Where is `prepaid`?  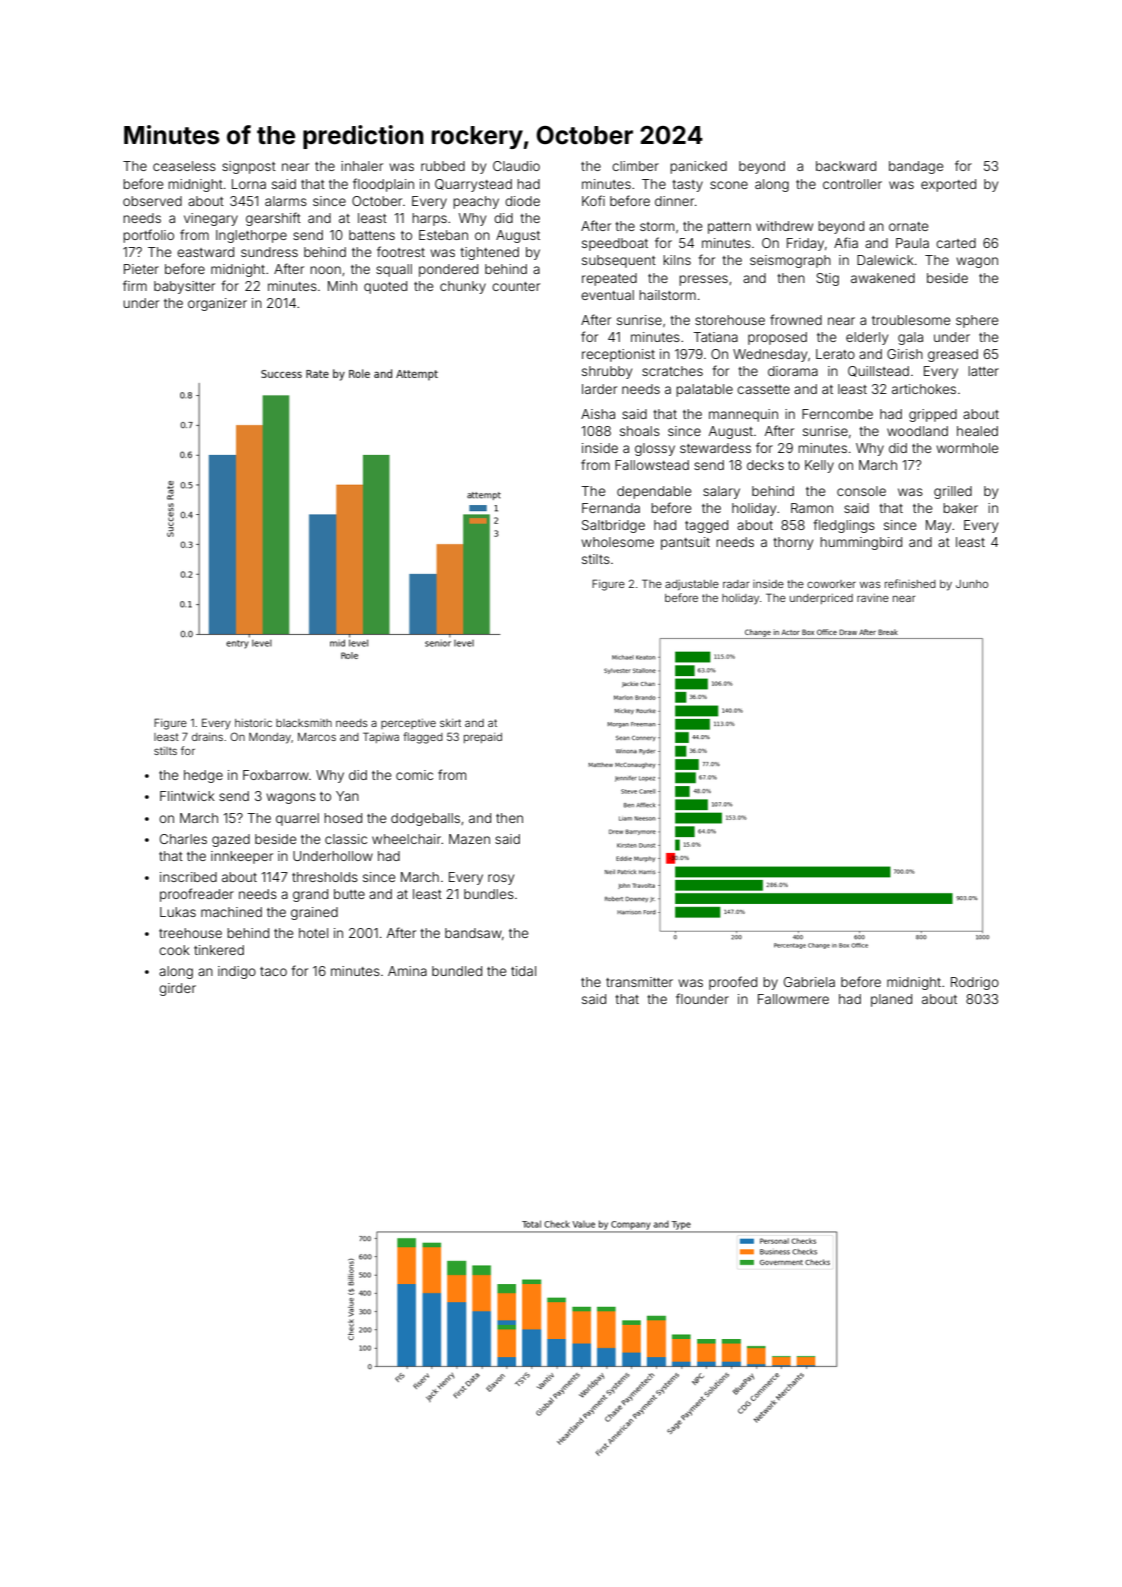
prepaid is located at coordinates (483, 738).
